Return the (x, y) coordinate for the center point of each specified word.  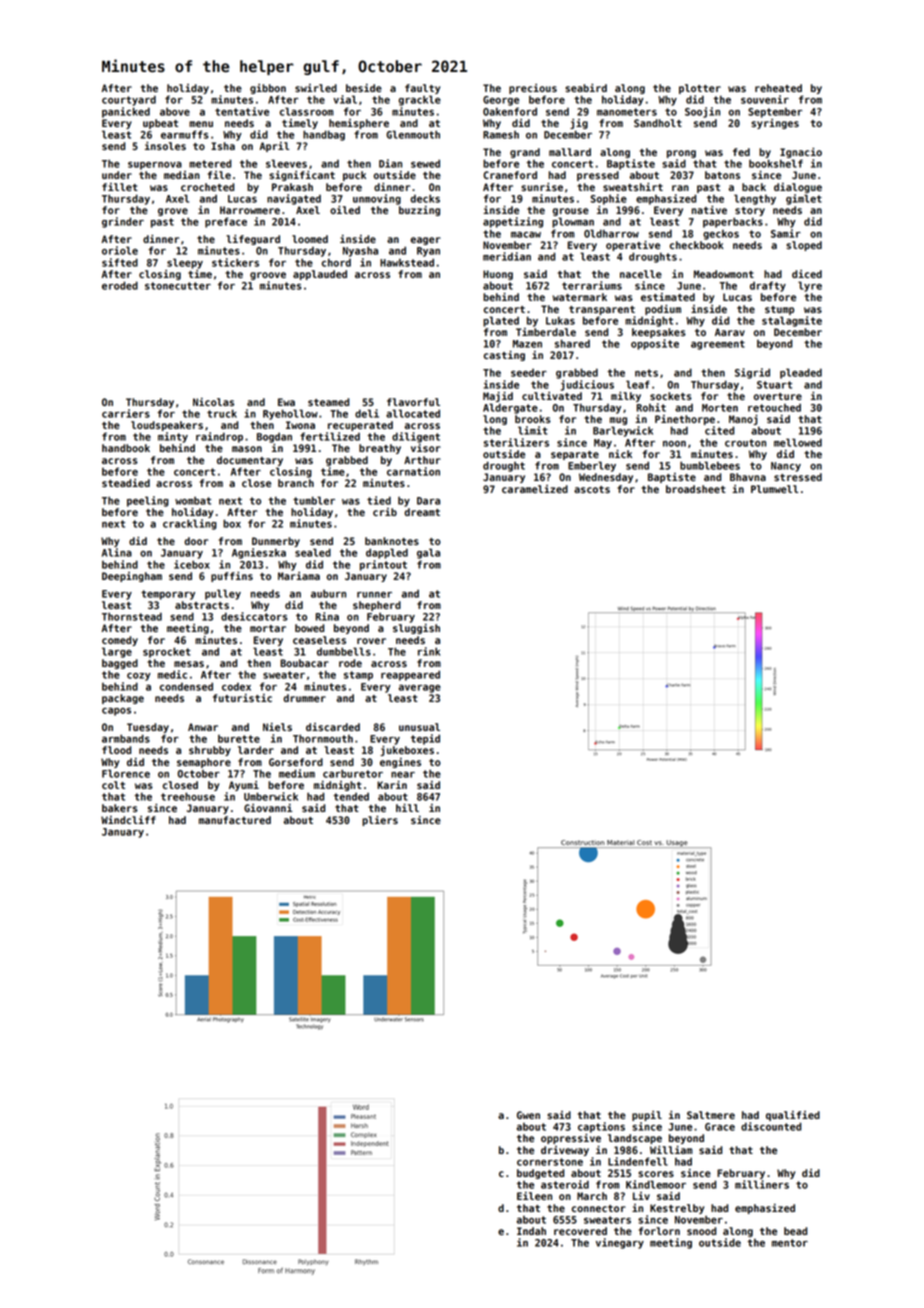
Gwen (528, 1115)
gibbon (268, 89)
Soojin (702, 112)
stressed (798, 477)
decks (425, 198)
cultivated (552, 396)
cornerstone (550, 1162)
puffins (232, 577)
